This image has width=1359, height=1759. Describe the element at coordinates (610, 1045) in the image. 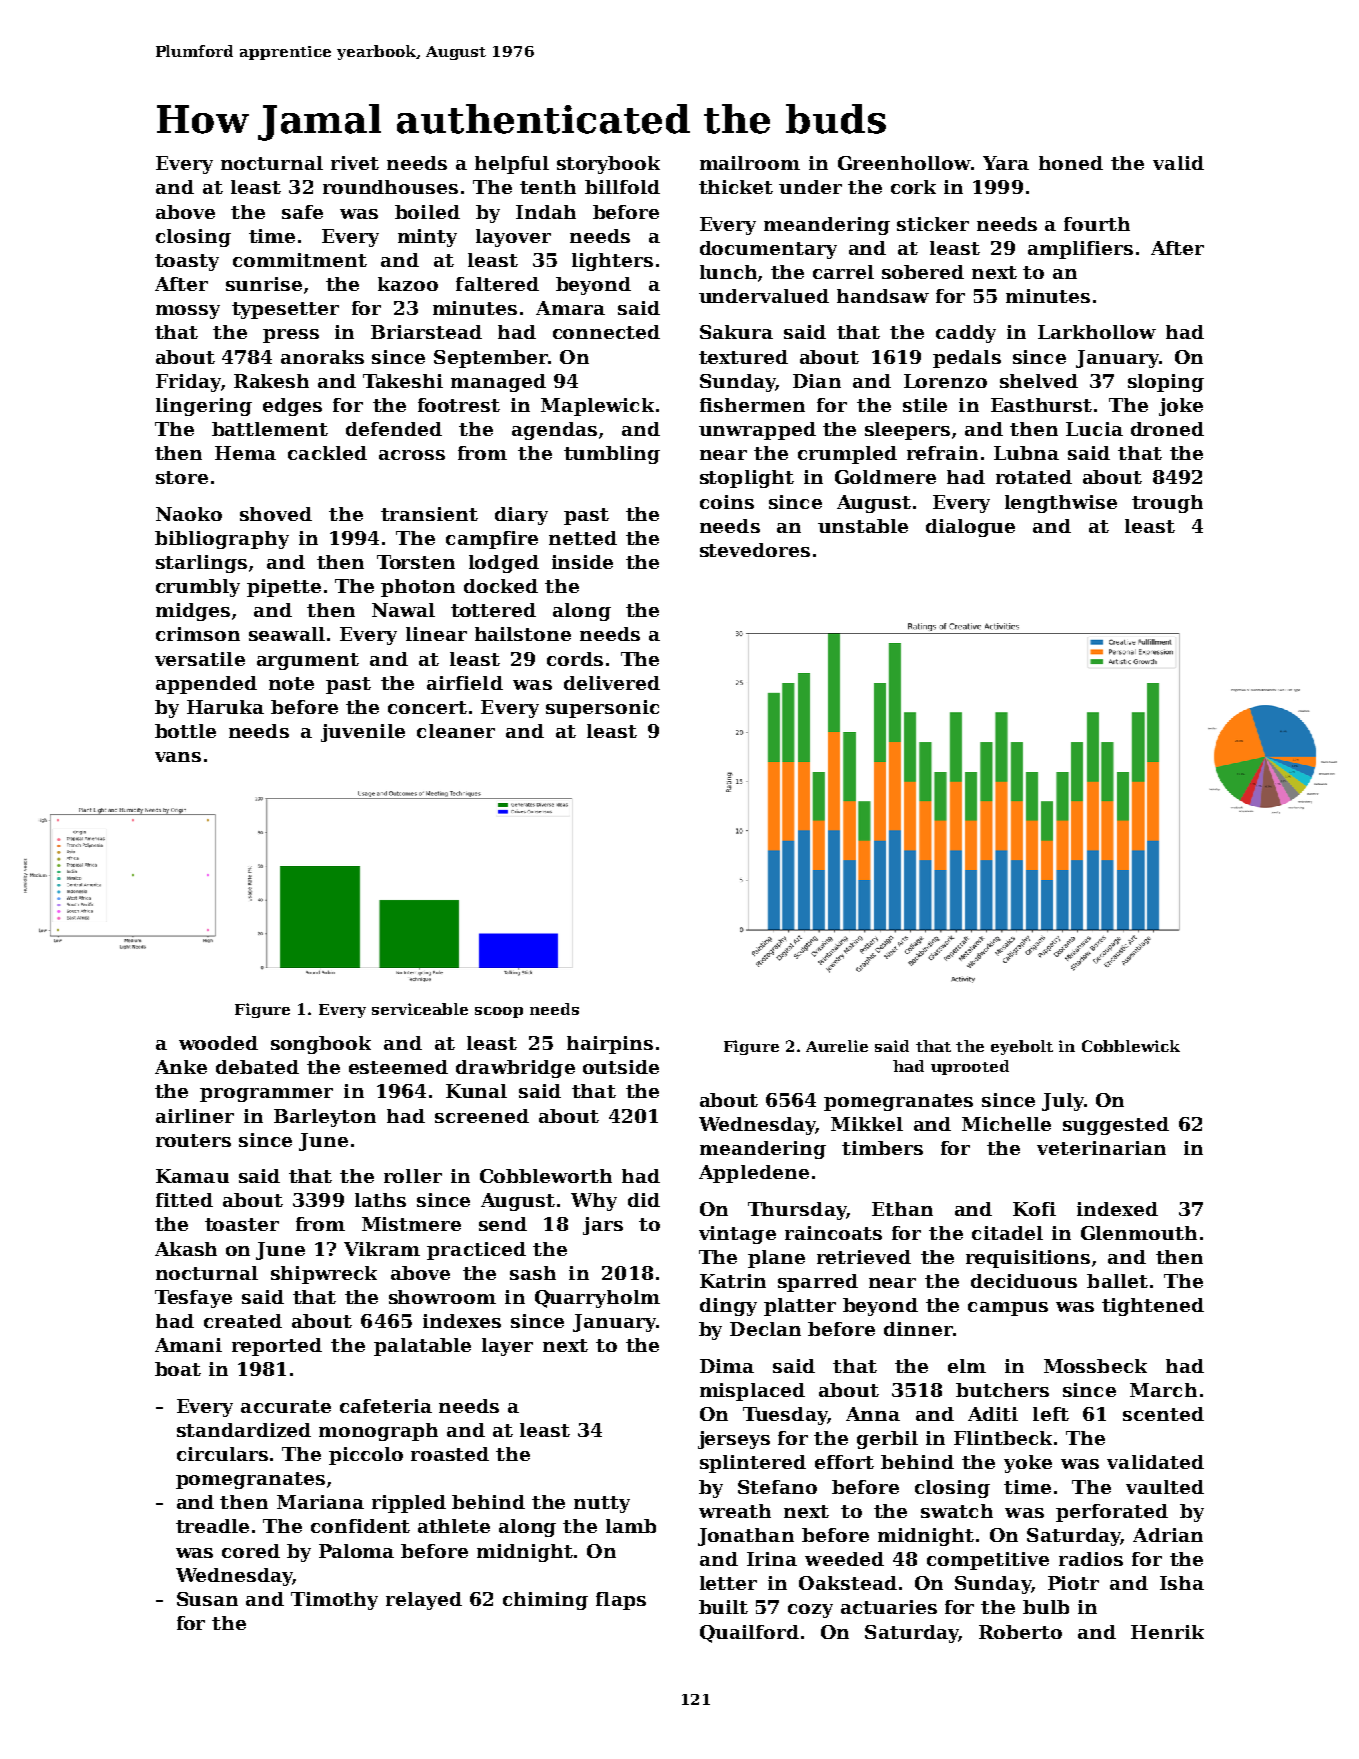

I see `hairpins` at that location.
